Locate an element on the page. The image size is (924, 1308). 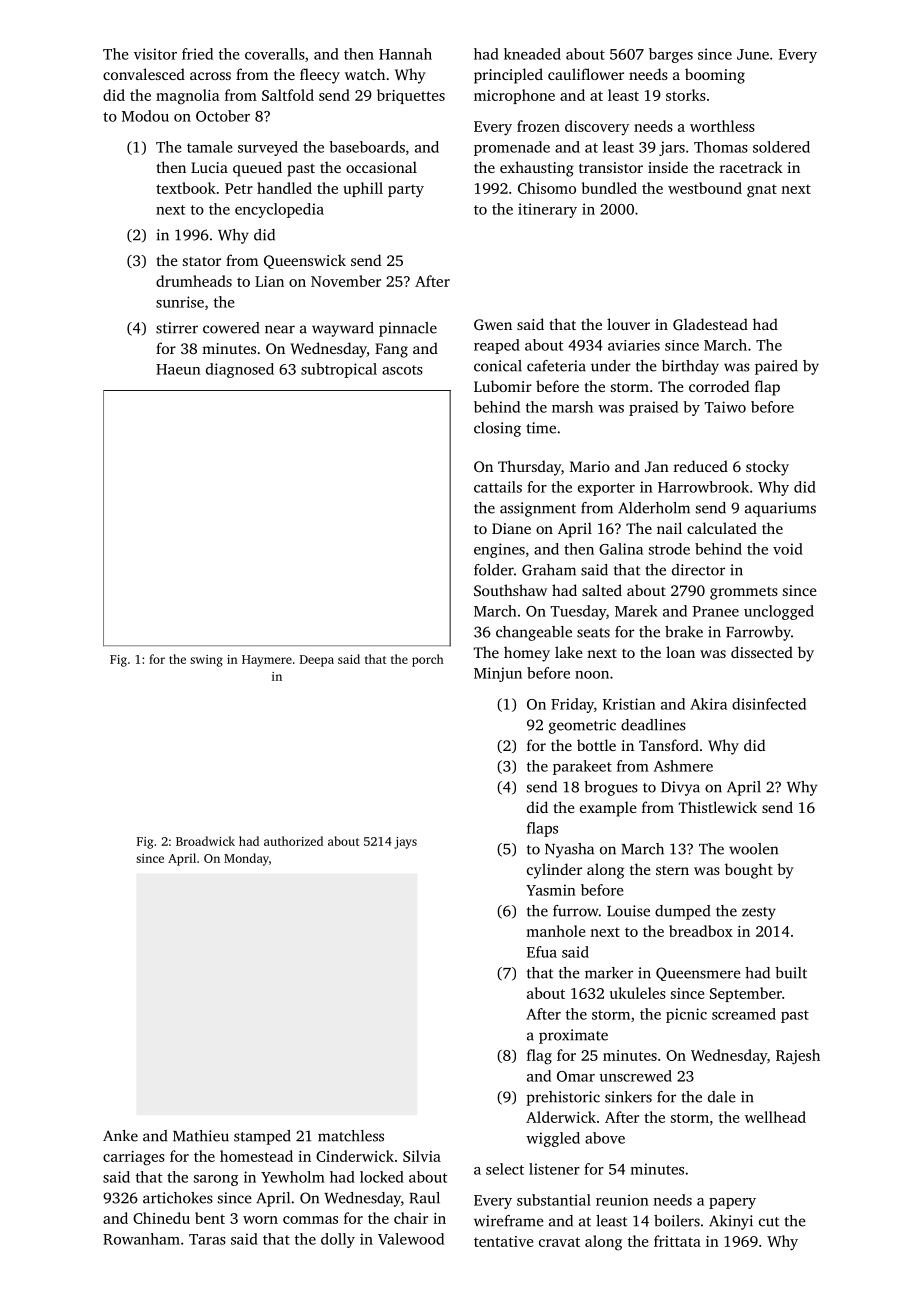
woolen is located at coordinates (753, 849).
